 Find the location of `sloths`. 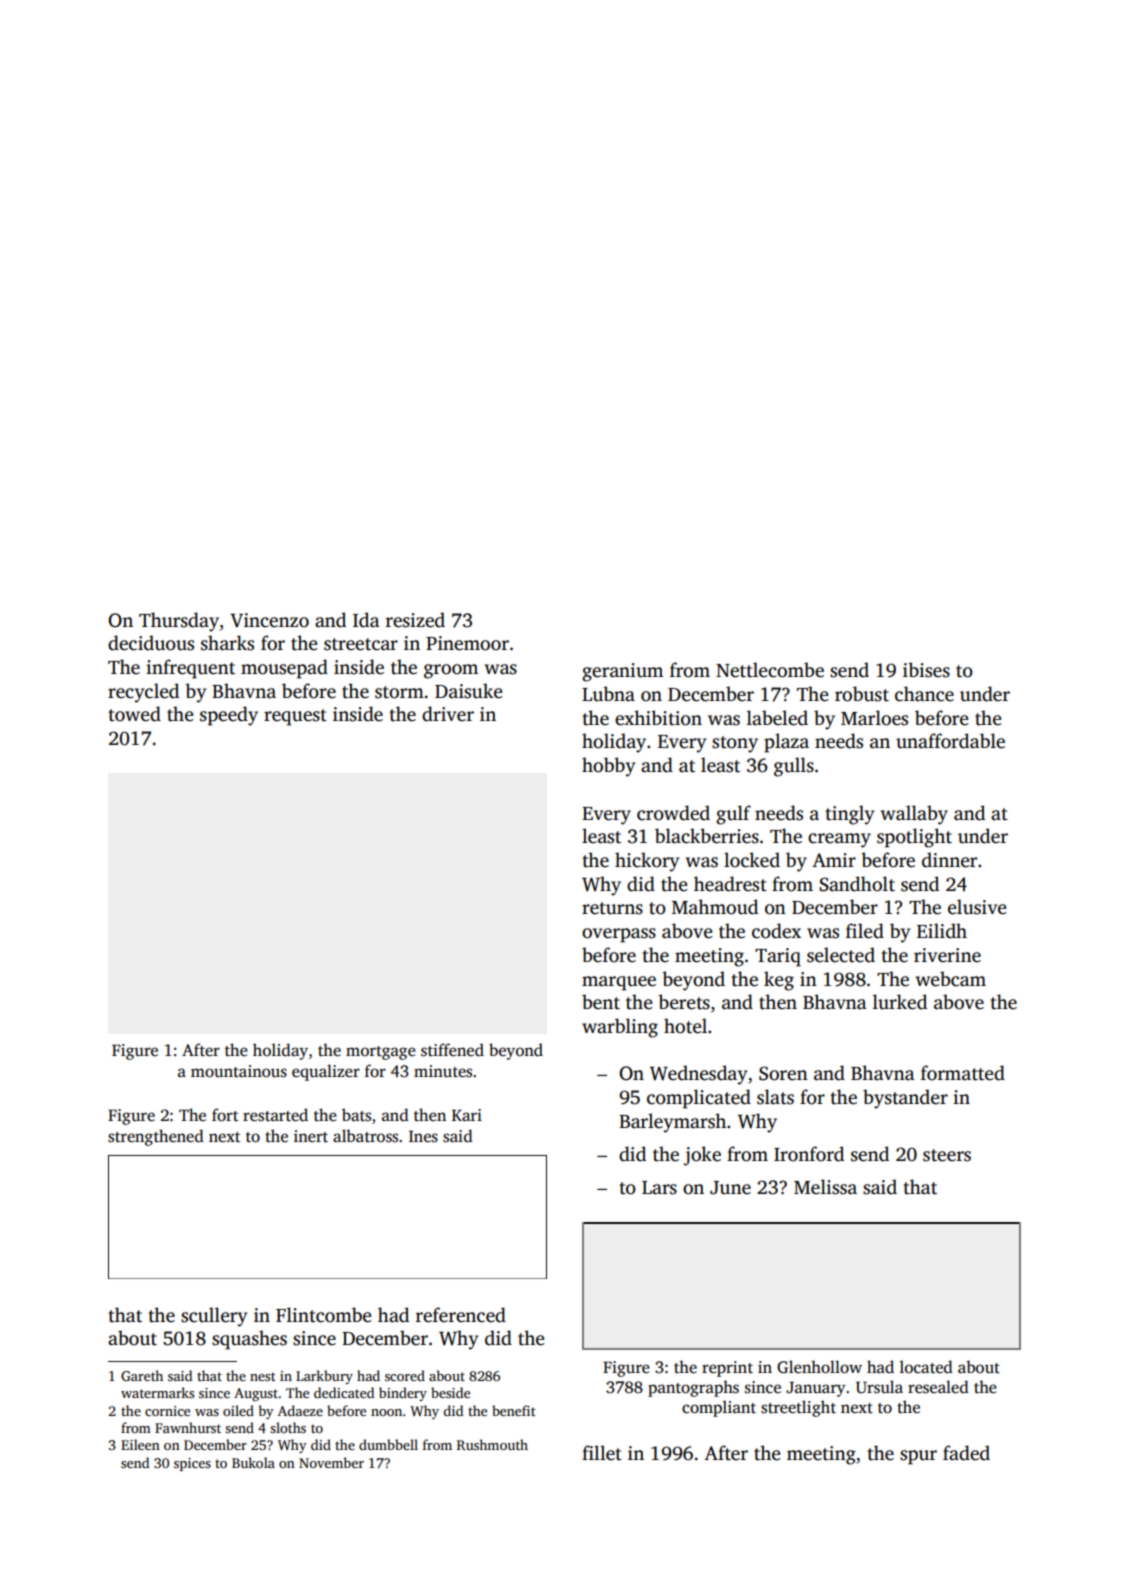

sloths is located at coordinates (288, 1427).
